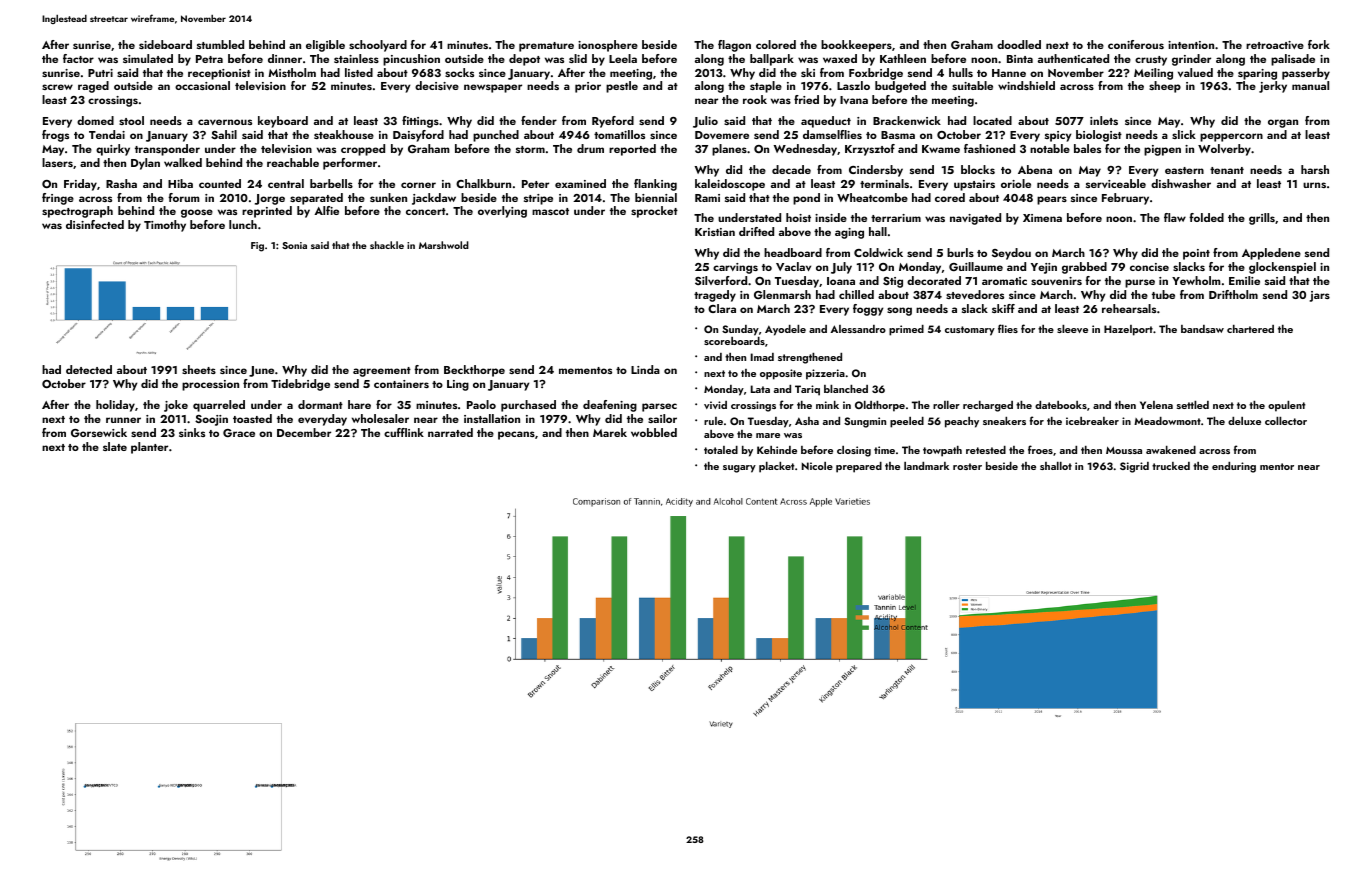 The height and width of the screenshot is (887, 1372). What do you see at coordinates (199, 369) in the screenshot?
I see `sheets` at bounding box center [199, 369].
